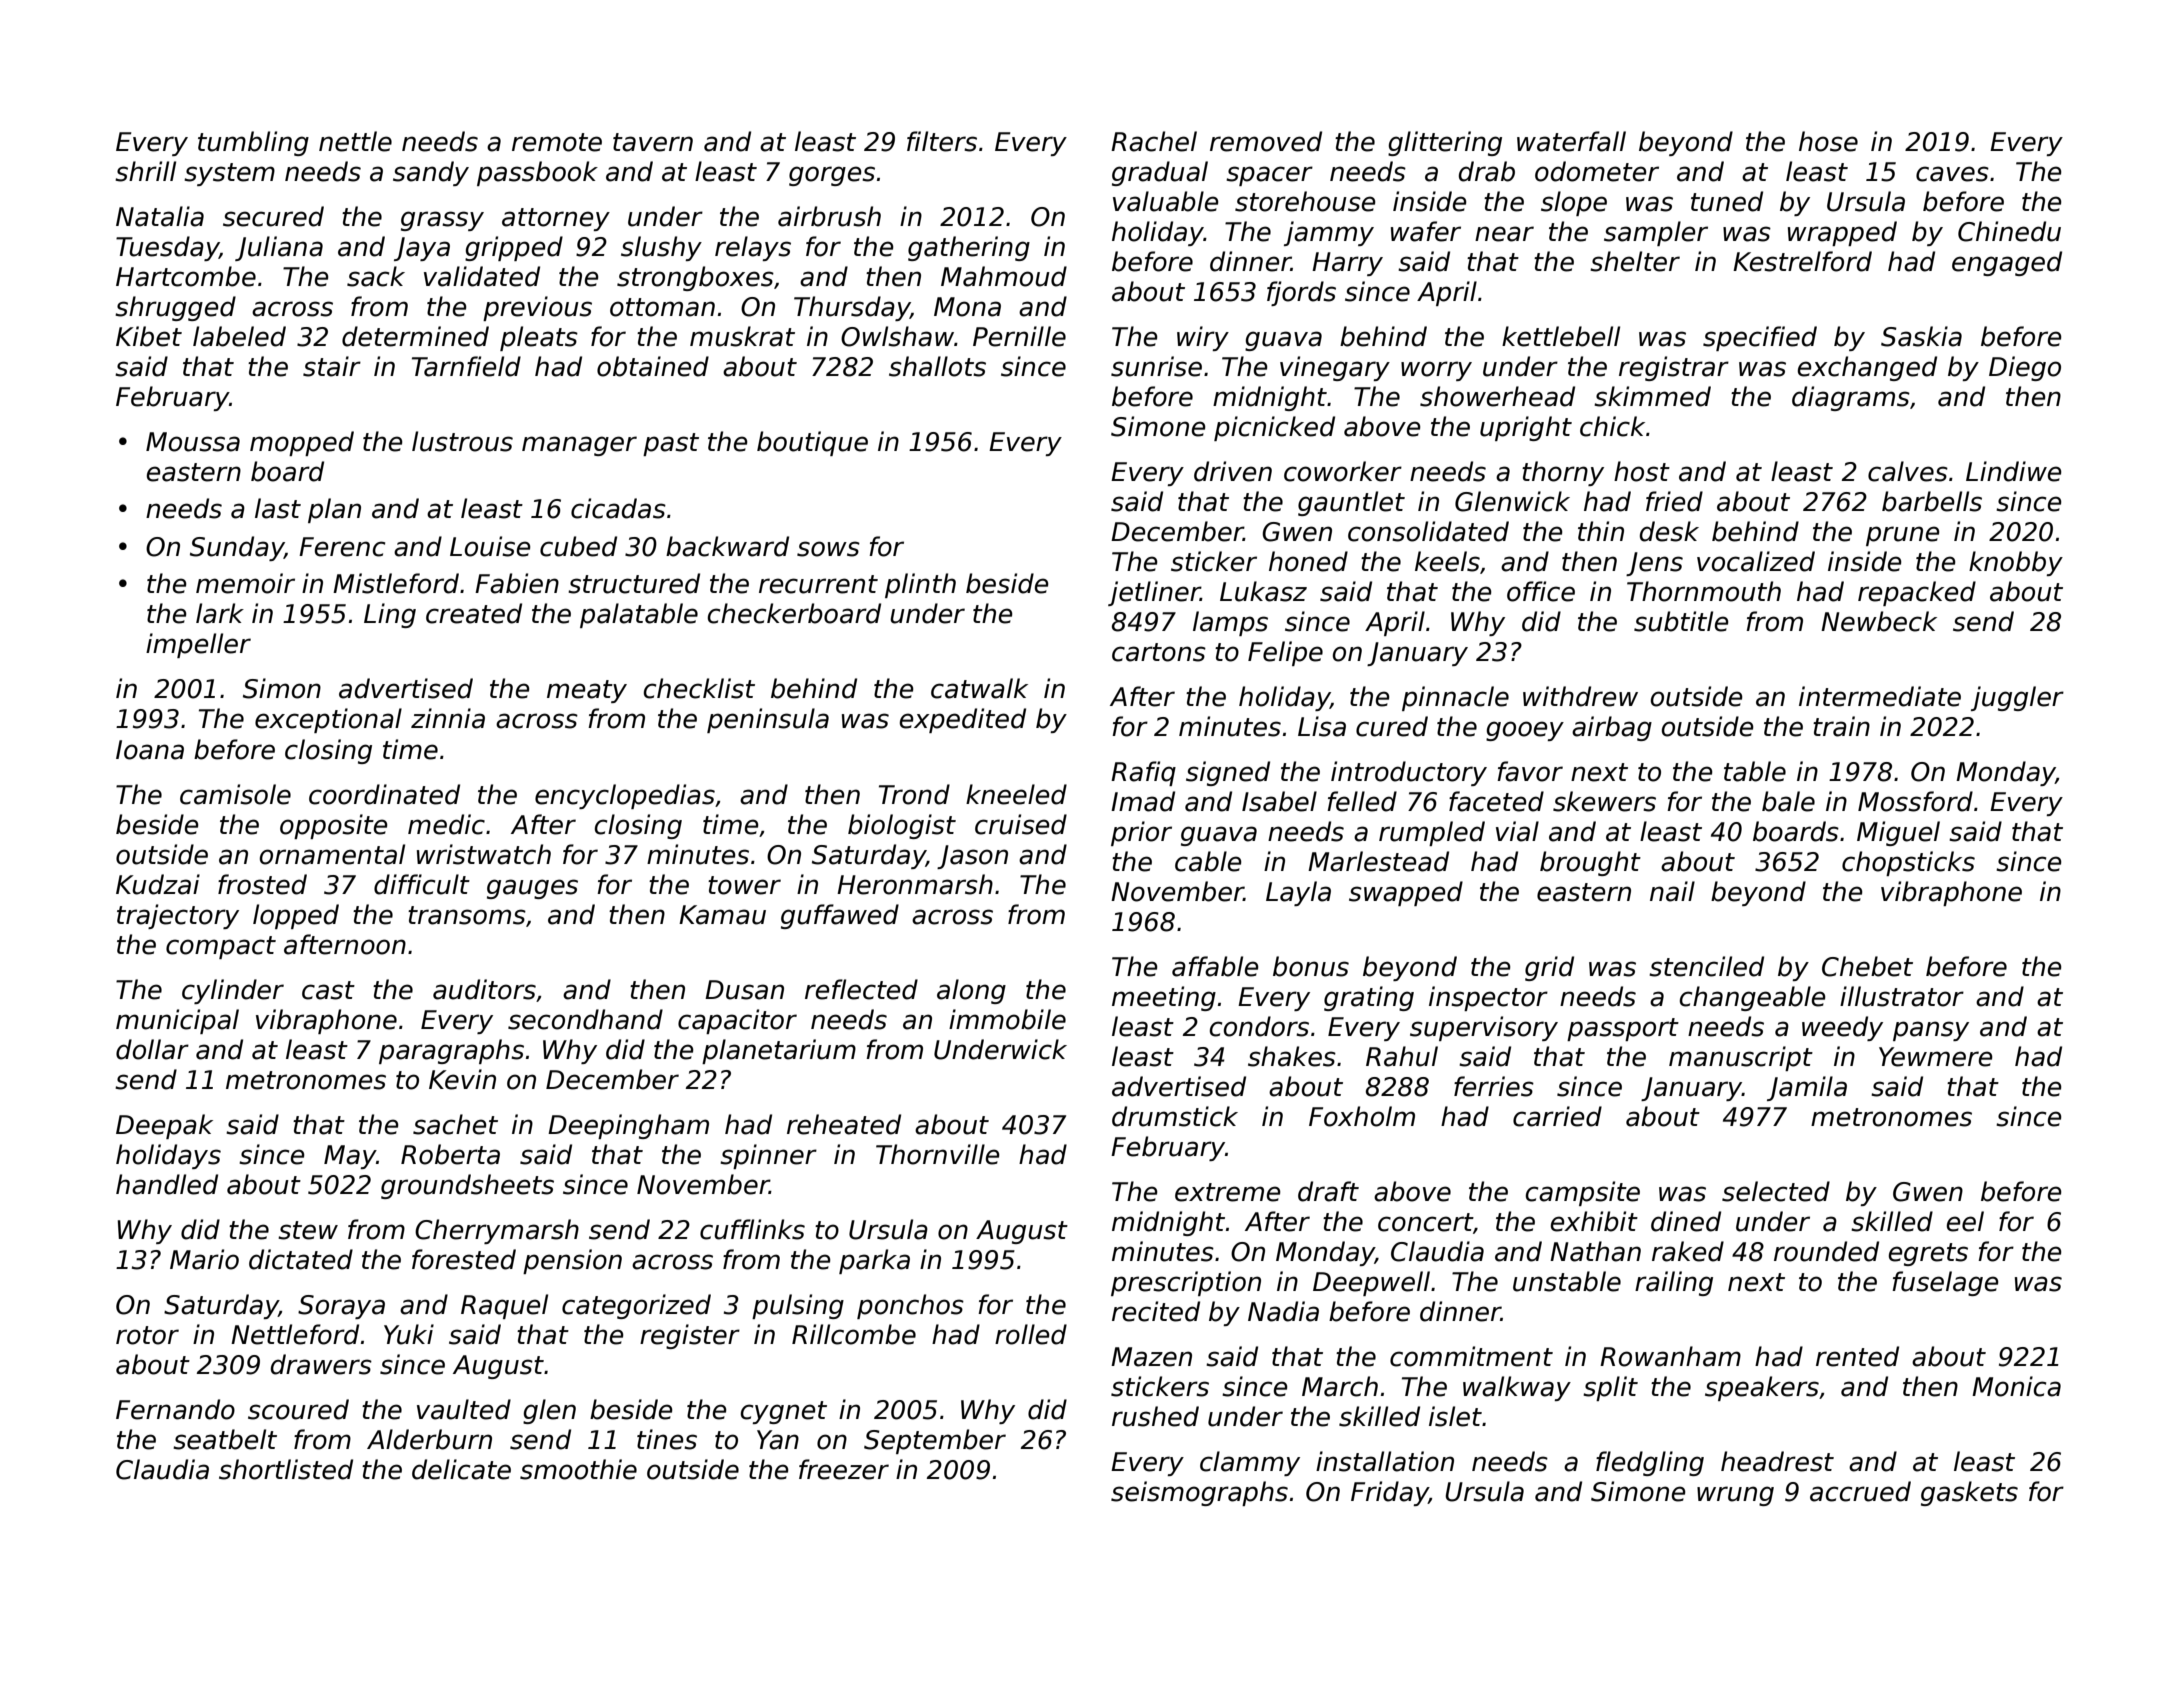 Image resolution: width=2178 pixels, height=1683 pixels. I want to click on Thornville, so click(938, 1154).
